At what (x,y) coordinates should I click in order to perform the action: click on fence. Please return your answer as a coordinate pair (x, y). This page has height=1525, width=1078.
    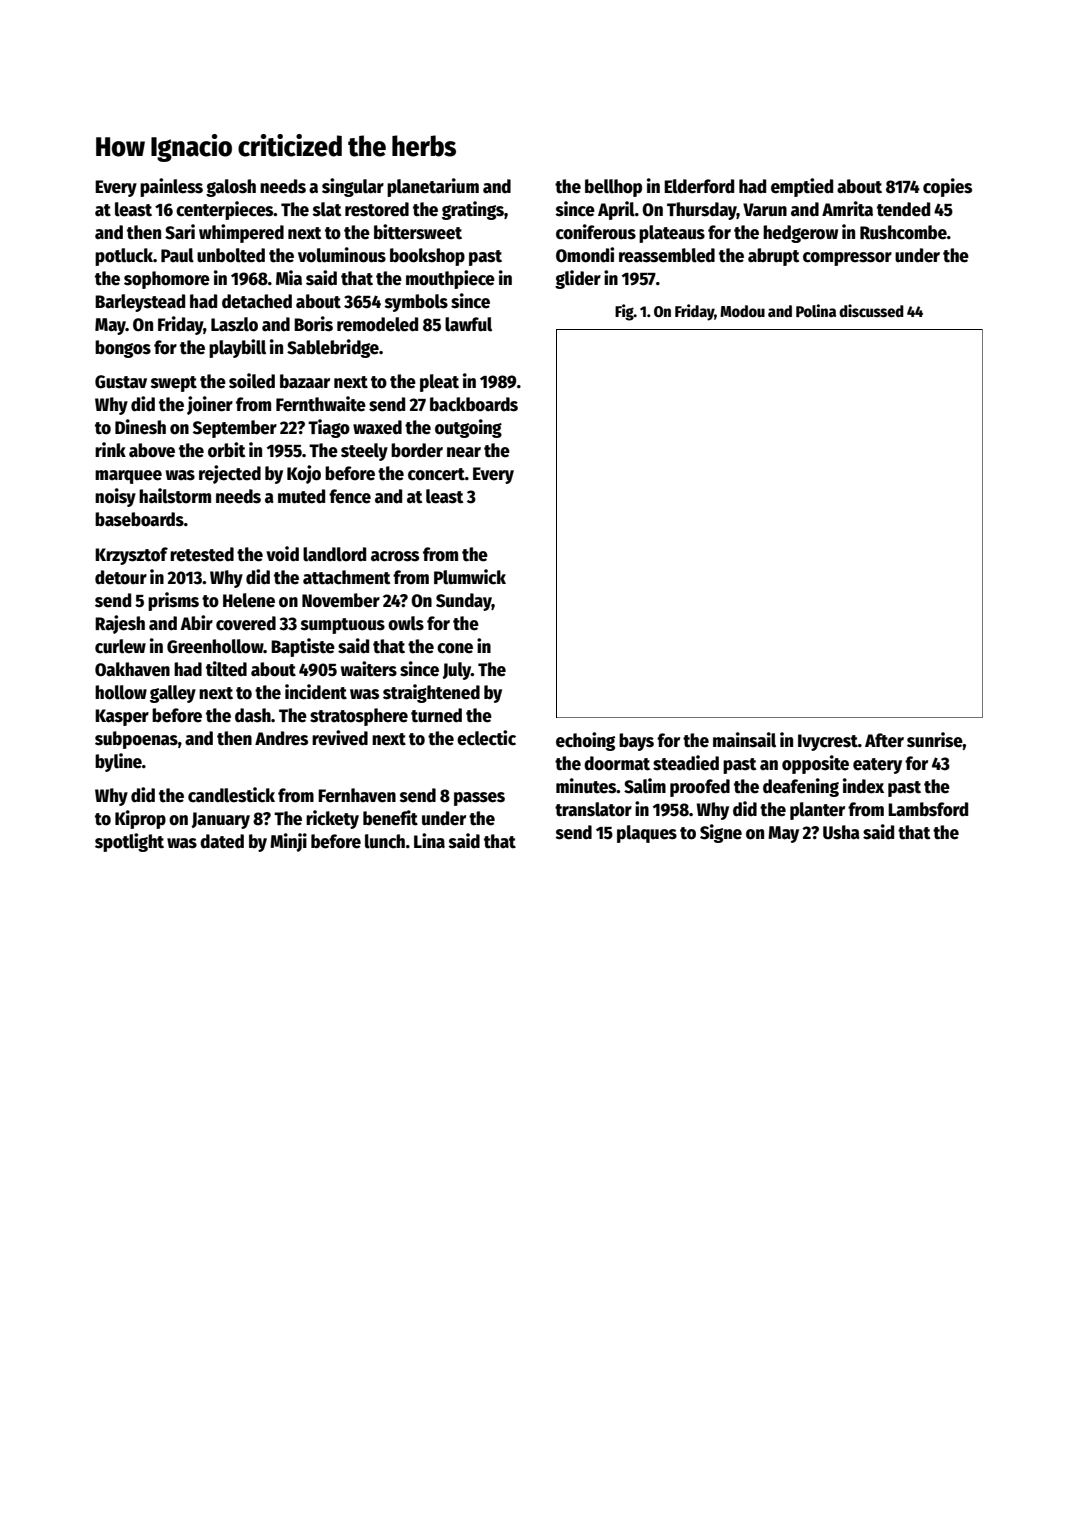
    Looking at the image, I should click on (350, 496).
